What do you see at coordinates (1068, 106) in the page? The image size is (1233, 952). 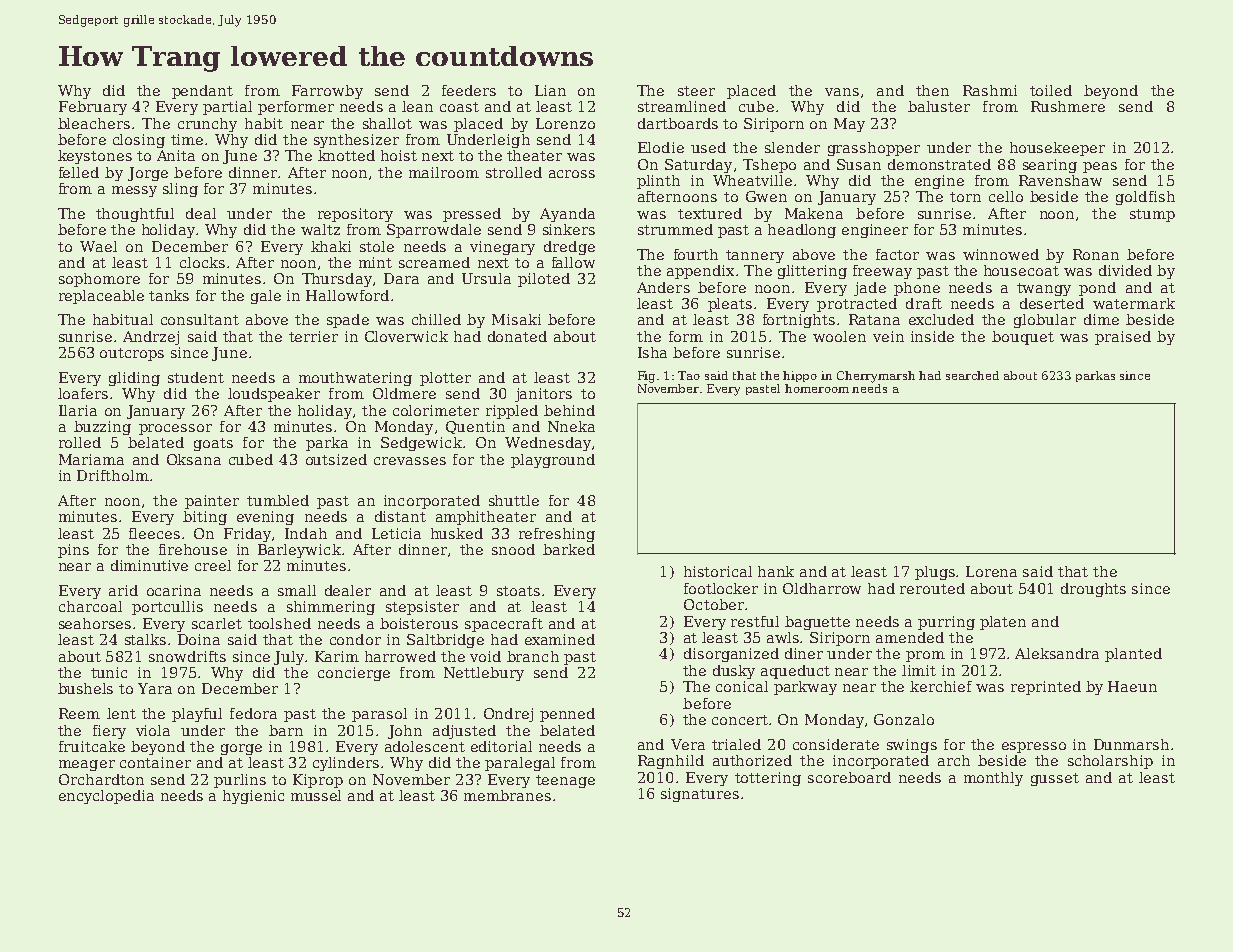 I see `Rushmere` at bounding box center [1068, 106].
